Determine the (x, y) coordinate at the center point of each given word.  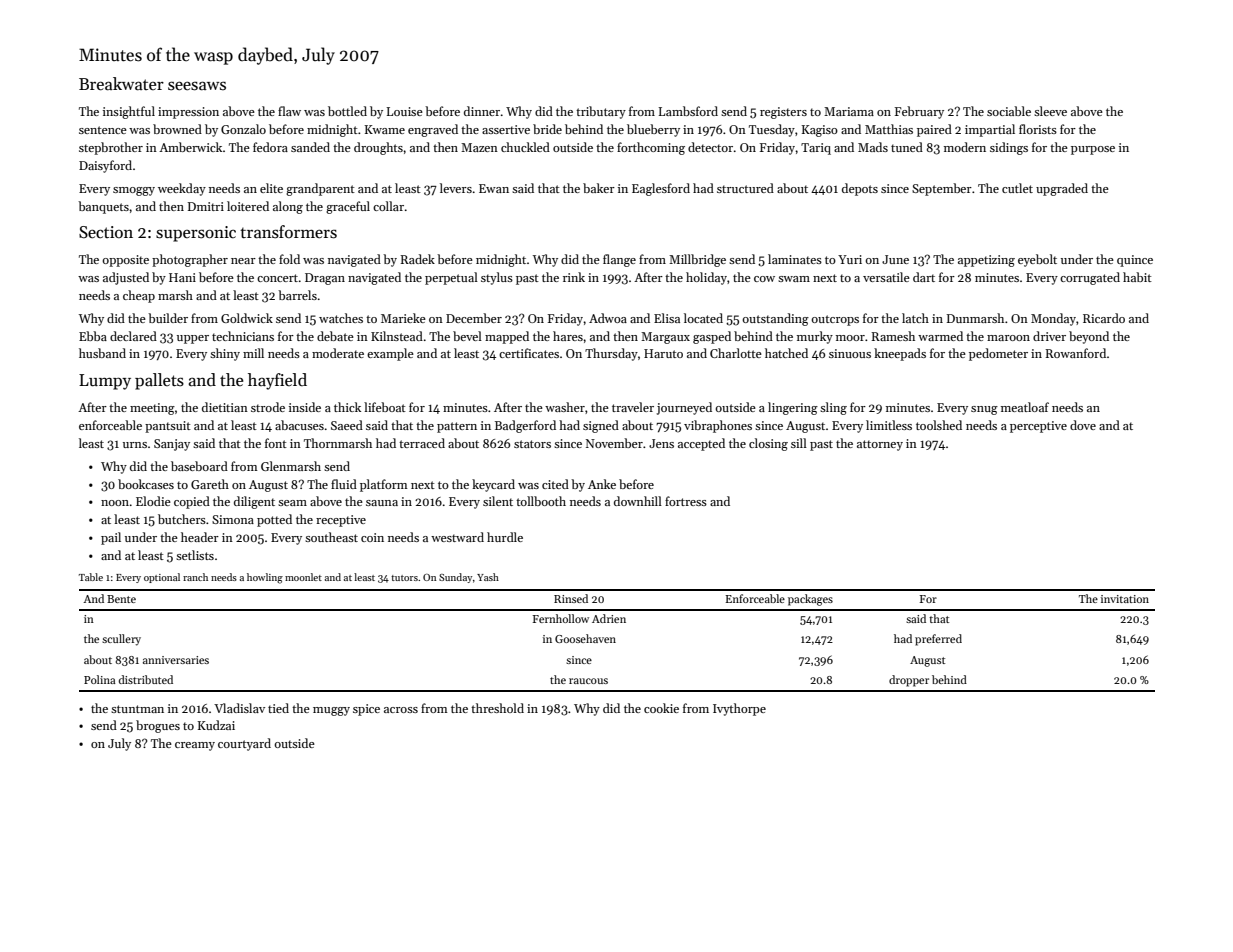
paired (934, 130)
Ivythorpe (739, 709)
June (895, 259)
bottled (347, 111)
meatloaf (1025, 407)
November (614, 443)
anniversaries (176, 660)
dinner (482, 111)
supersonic (196, 234)
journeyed (684, 408)
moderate (338, 353)
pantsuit (168, 427)
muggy (331, 711)
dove (1083, 425)
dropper (909, 681)
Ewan (494, 188)
